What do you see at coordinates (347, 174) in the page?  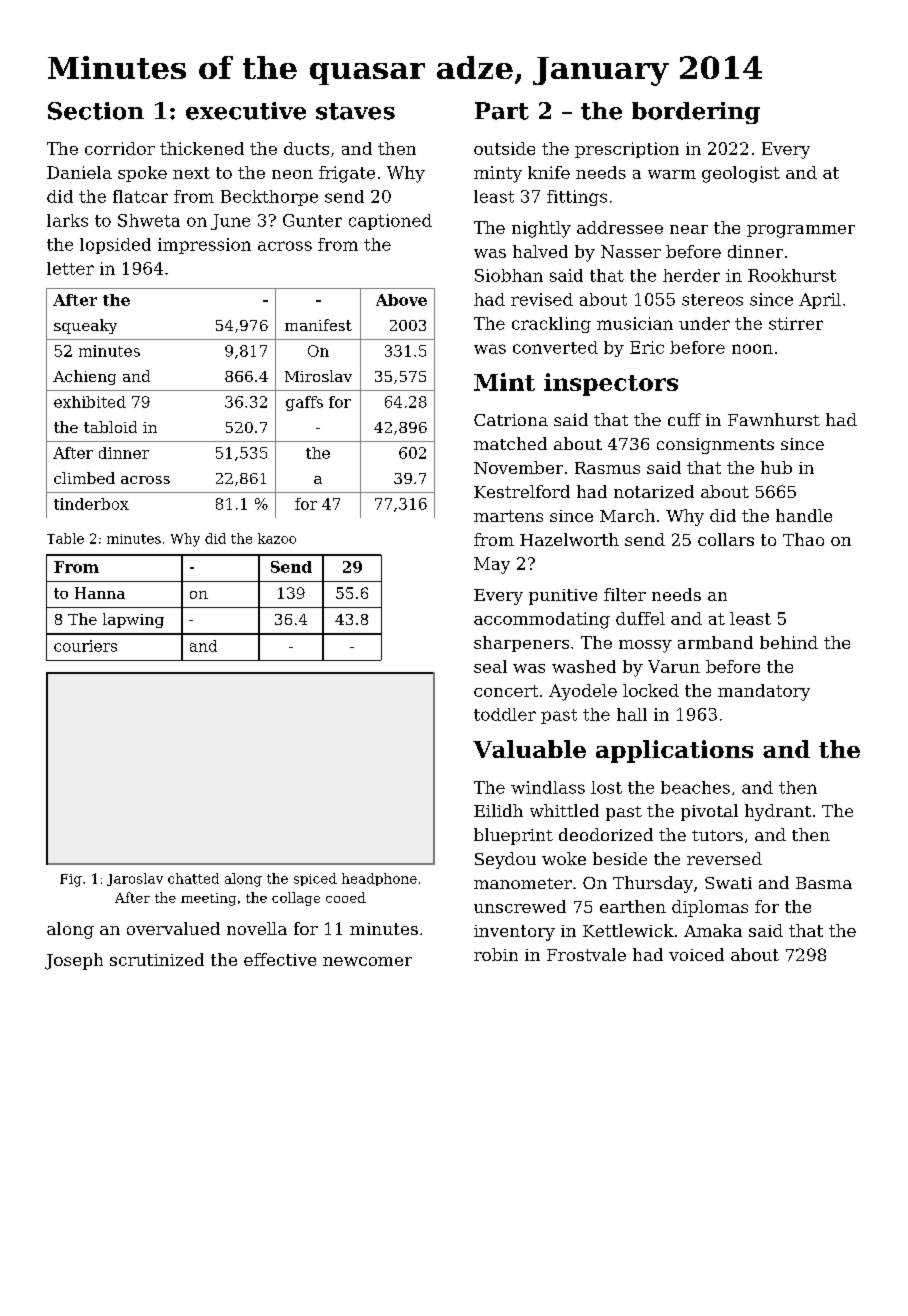 I see `frigate` at bounding box center [347, 174].
